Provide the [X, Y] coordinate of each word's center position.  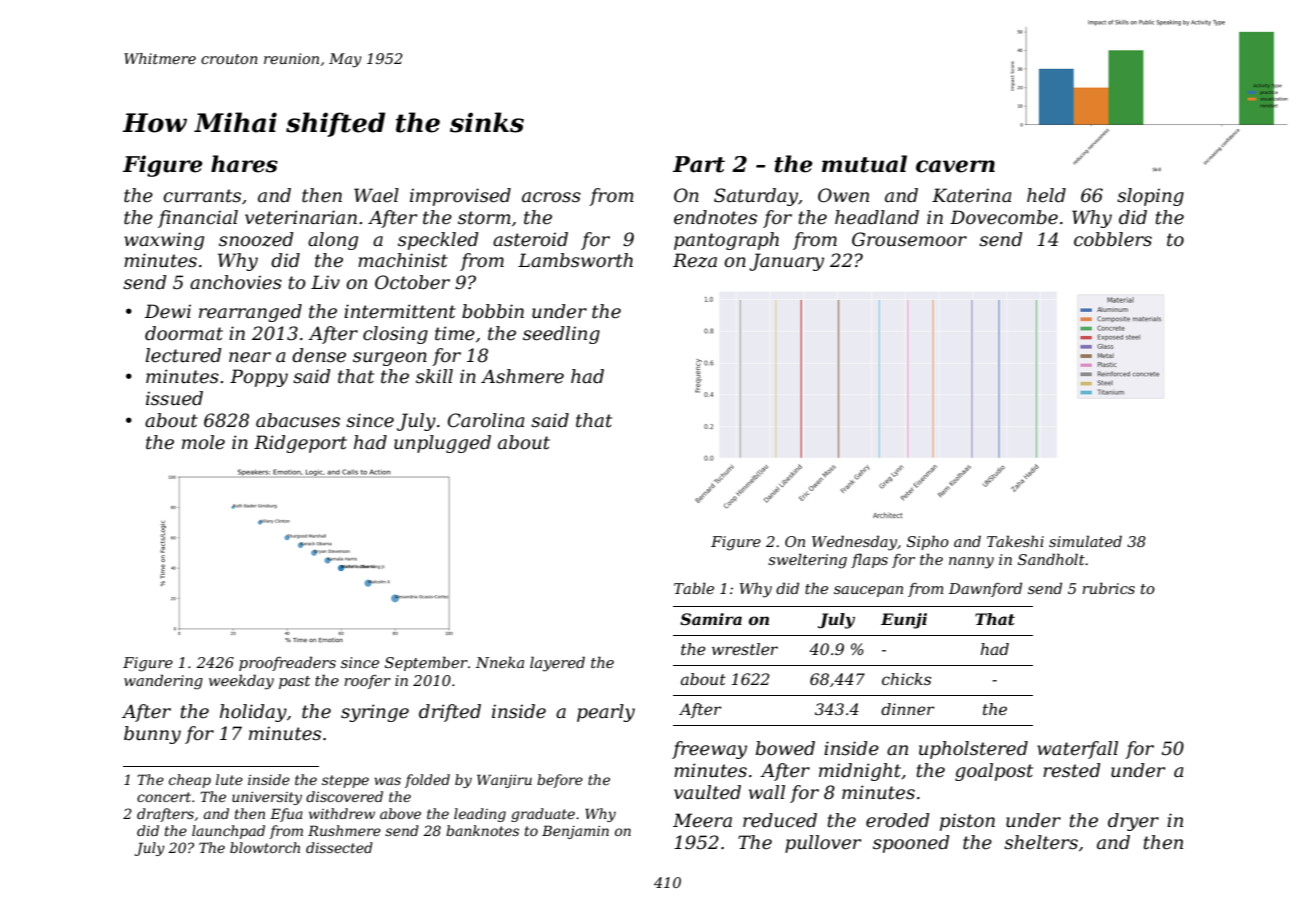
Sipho [928, 542]
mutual [864, 164]
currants [202, 196]
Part [699, 164]
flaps [869, 560]
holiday [253, 713]
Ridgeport [300, 444]
